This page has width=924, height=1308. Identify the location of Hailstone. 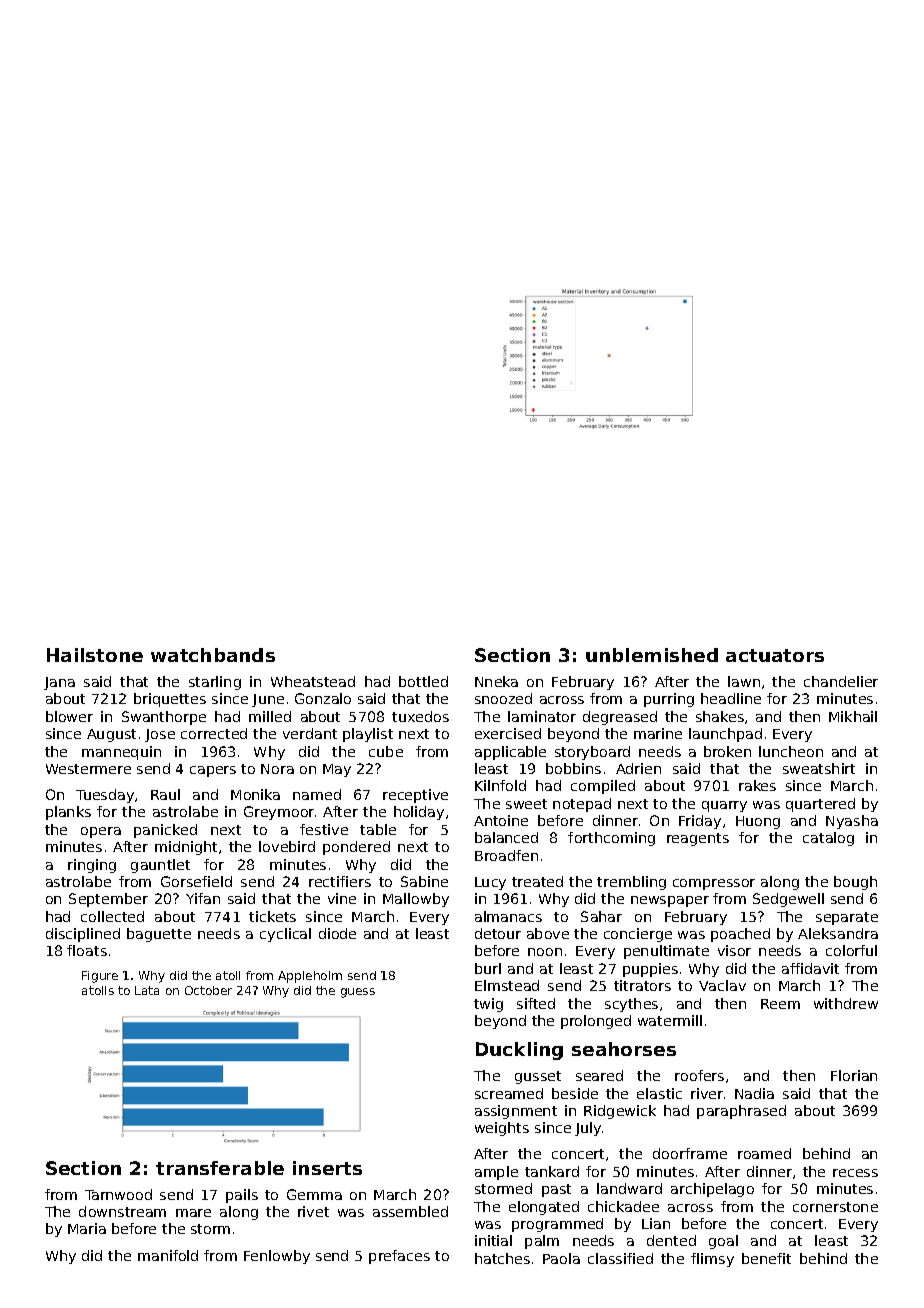
(95, 655).
